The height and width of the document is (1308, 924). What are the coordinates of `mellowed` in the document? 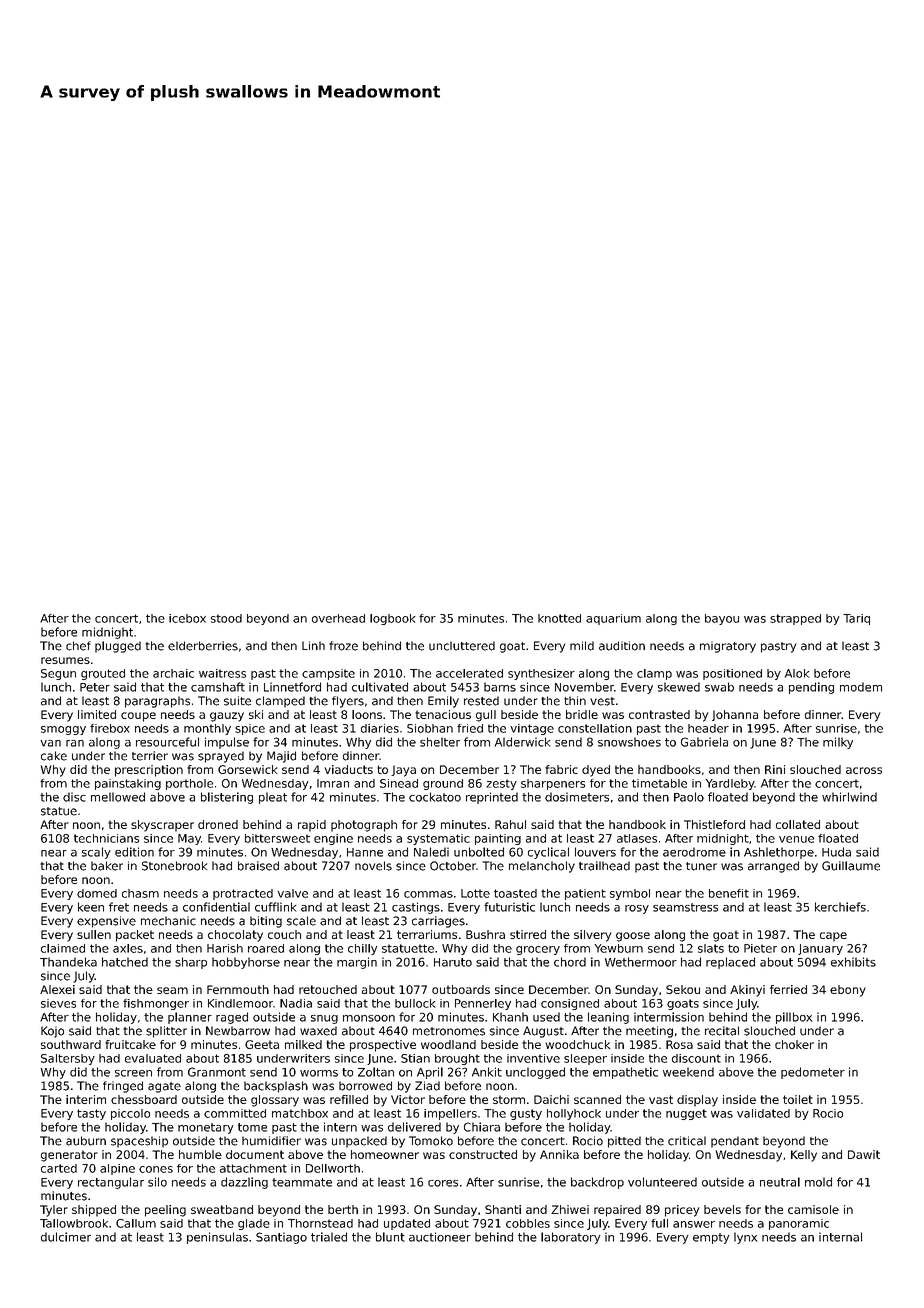 It's located at (118, 797).
